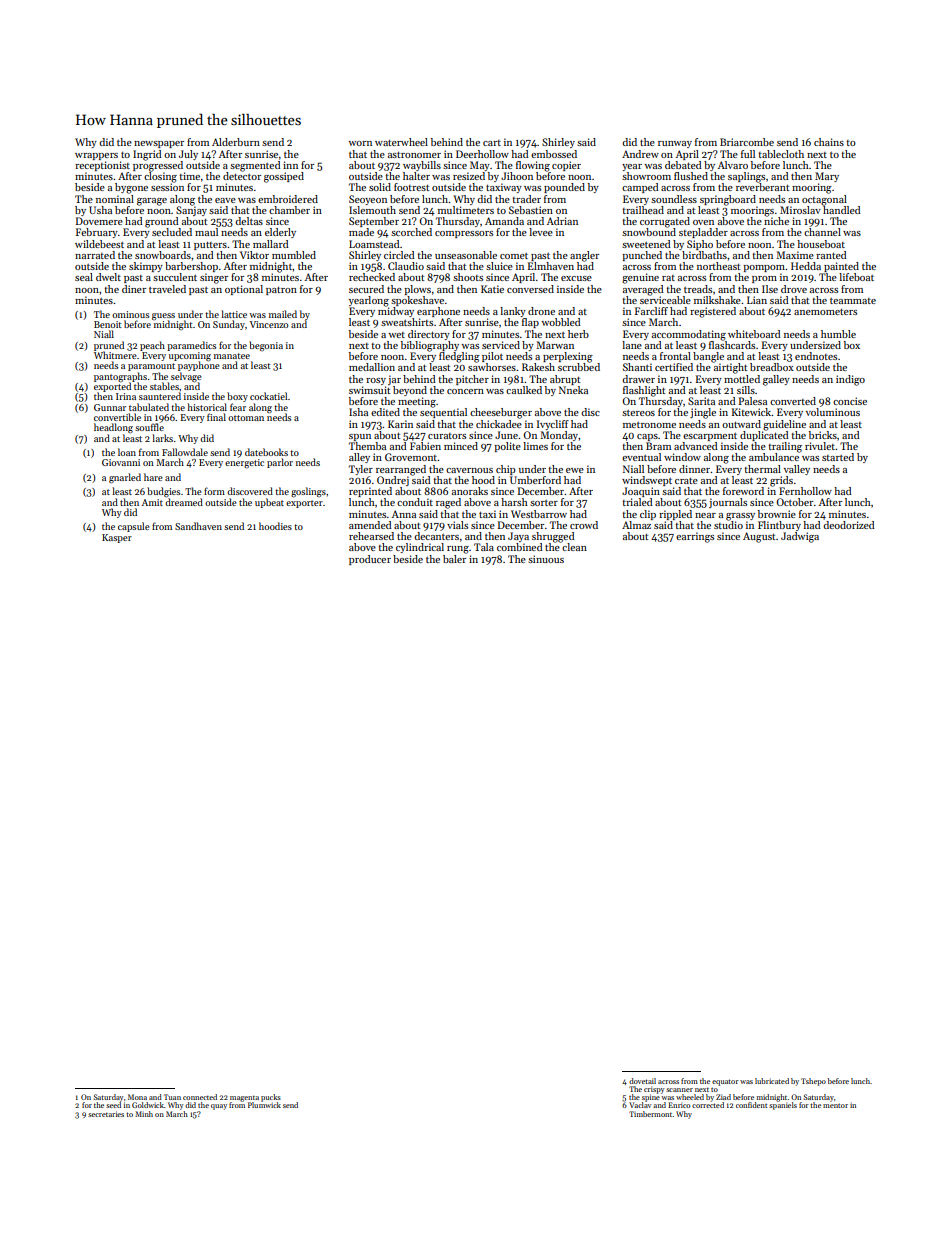 This screenshot has width=952, height=1233. What do you see at coordinates (574, 547) in the screenshot?
I see `clean` at bounding box center [574, 547].
